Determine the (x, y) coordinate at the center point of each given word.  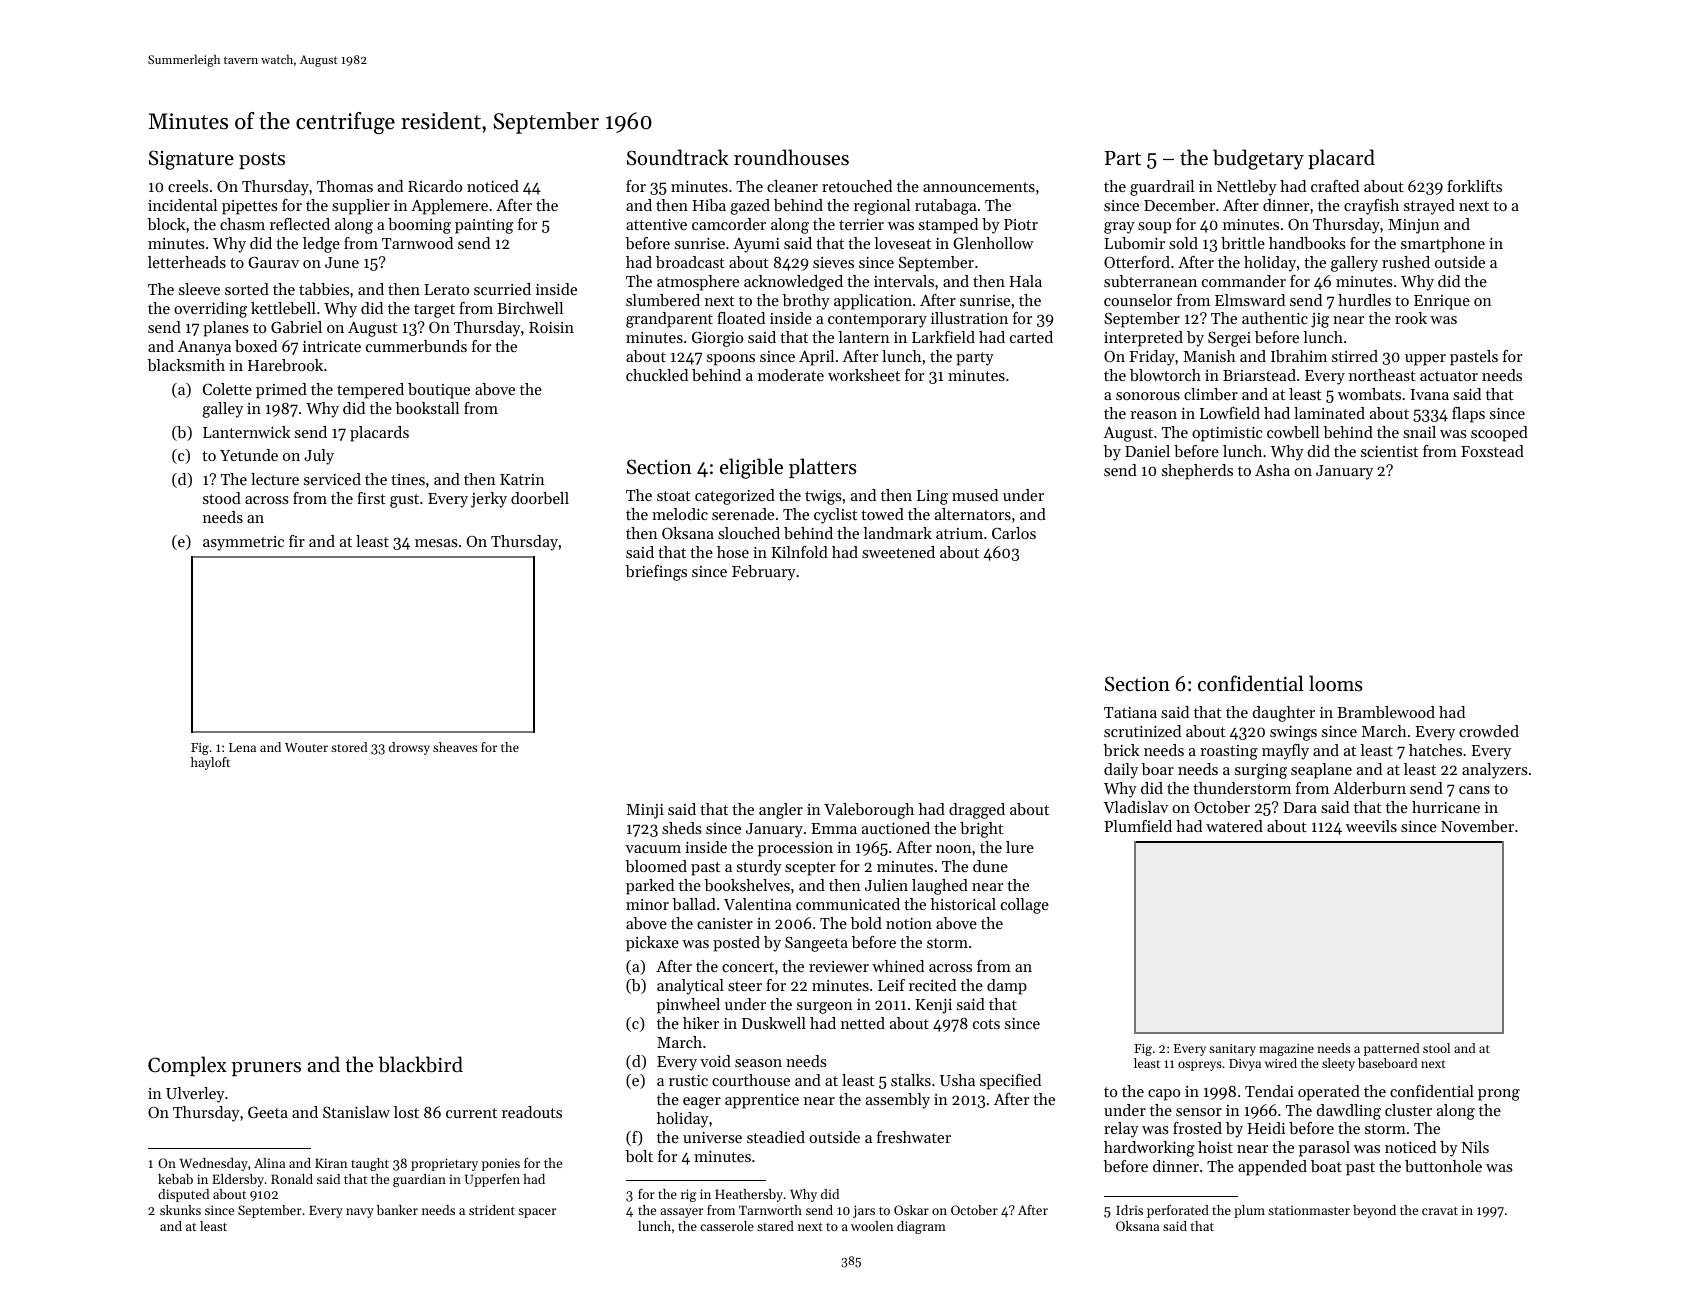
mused (975, 495)
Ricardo (435, 186)
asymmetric (243, 543)
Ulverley (195, 1095)
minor (647, 904)
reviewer (839, 966)
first (371, 498)
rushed (1406, 262)
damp (1007, 987)
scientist (1389, 451)
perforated (1178, 1211)
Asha (1272, 470)
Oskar (911, 1210)
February (764, 573)
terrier (861, 224)
